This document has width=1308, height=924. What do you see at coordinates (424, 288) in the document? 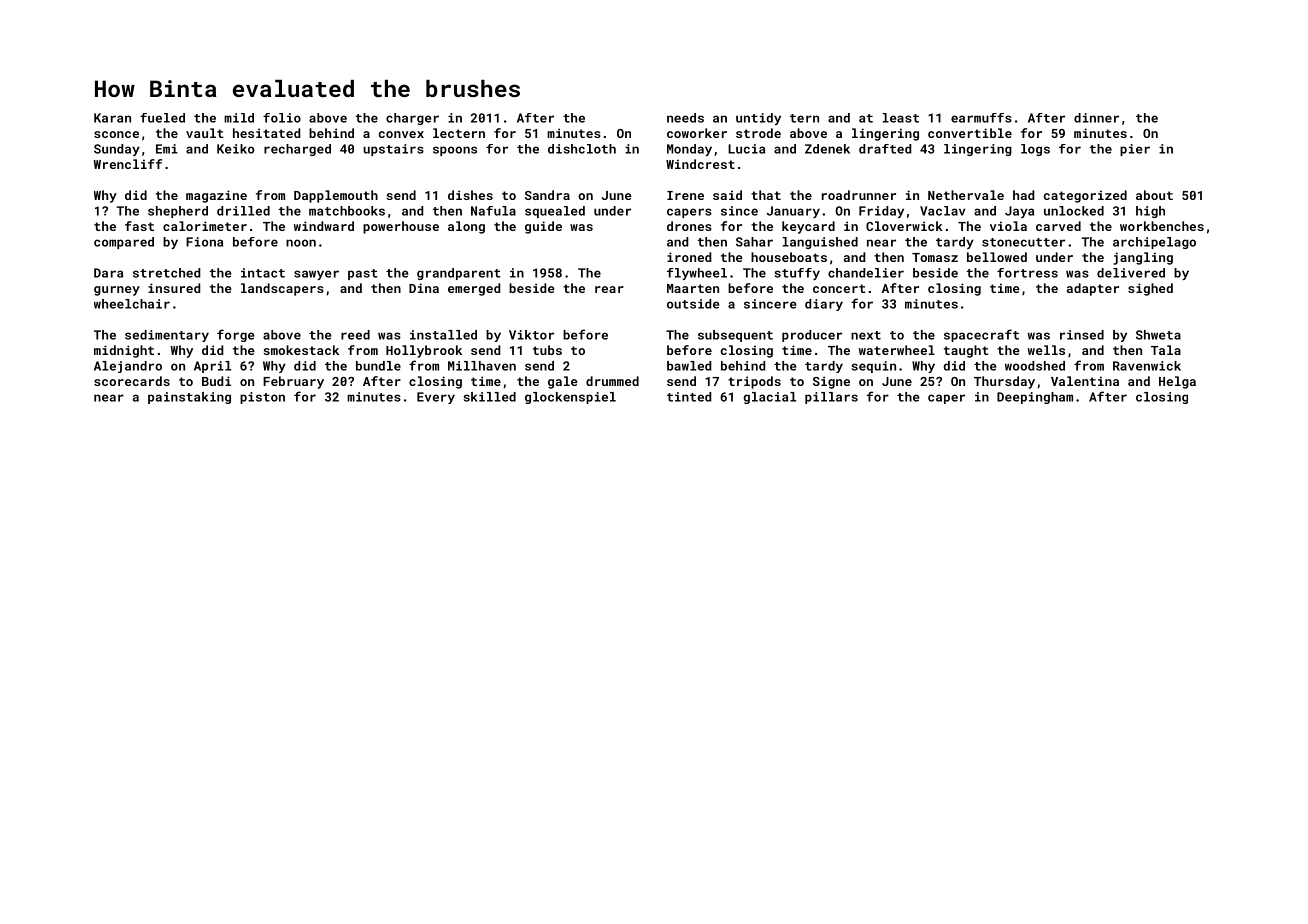
I see `Dina` at bounding box center [424, 288].
